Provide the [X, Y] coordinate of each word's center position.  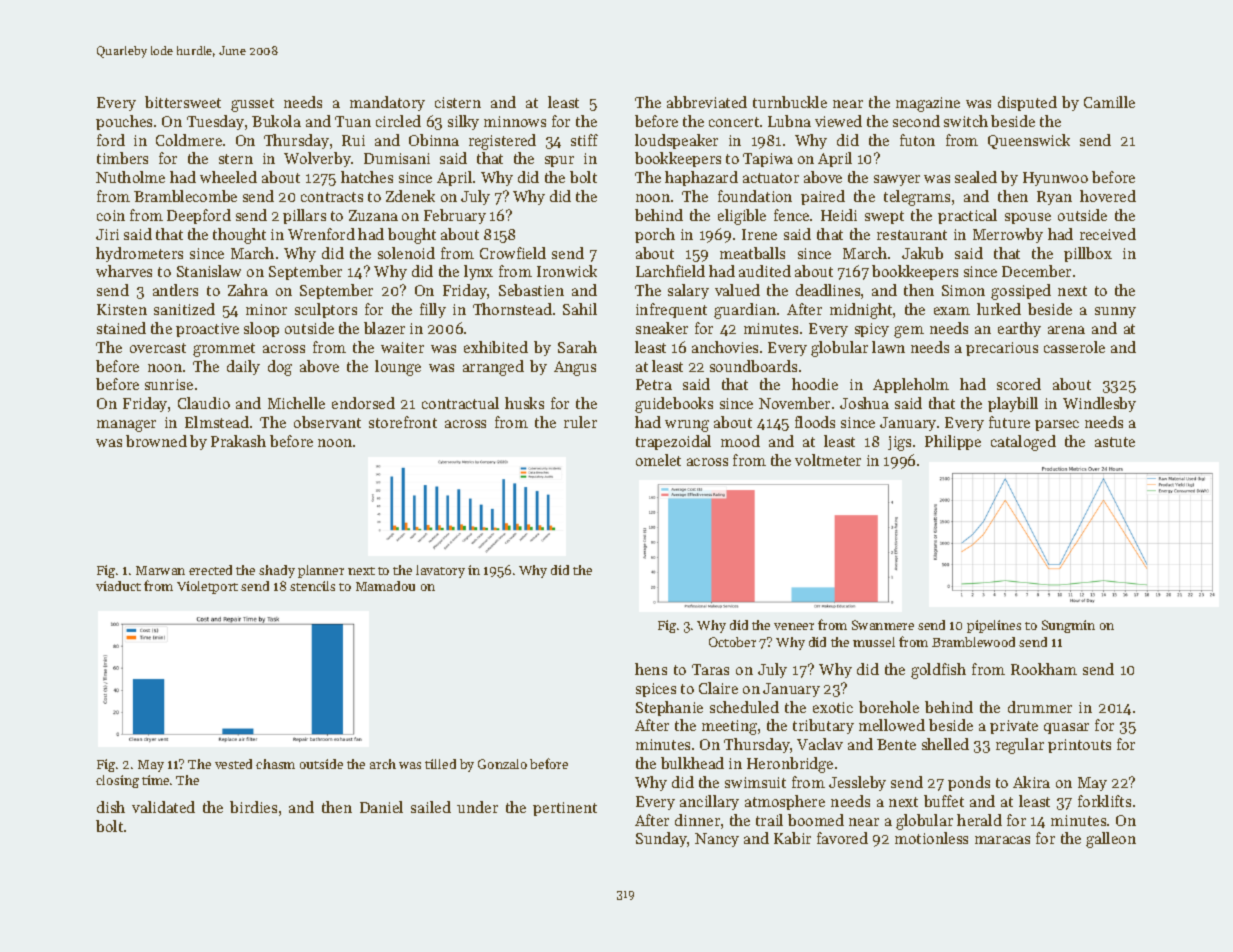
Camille [1109, 102]
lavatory [440, 571]
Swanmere [883, 625]
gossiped [1021, 292]
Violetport [207, 587]
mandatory [387, 103]
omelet [658, 460]
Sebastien [531, 290]
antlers [175, 290]
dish [111, 807]
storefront [403, 422]
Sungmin [1068, 626]
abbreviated [707, 102]
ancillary [709, 802]
